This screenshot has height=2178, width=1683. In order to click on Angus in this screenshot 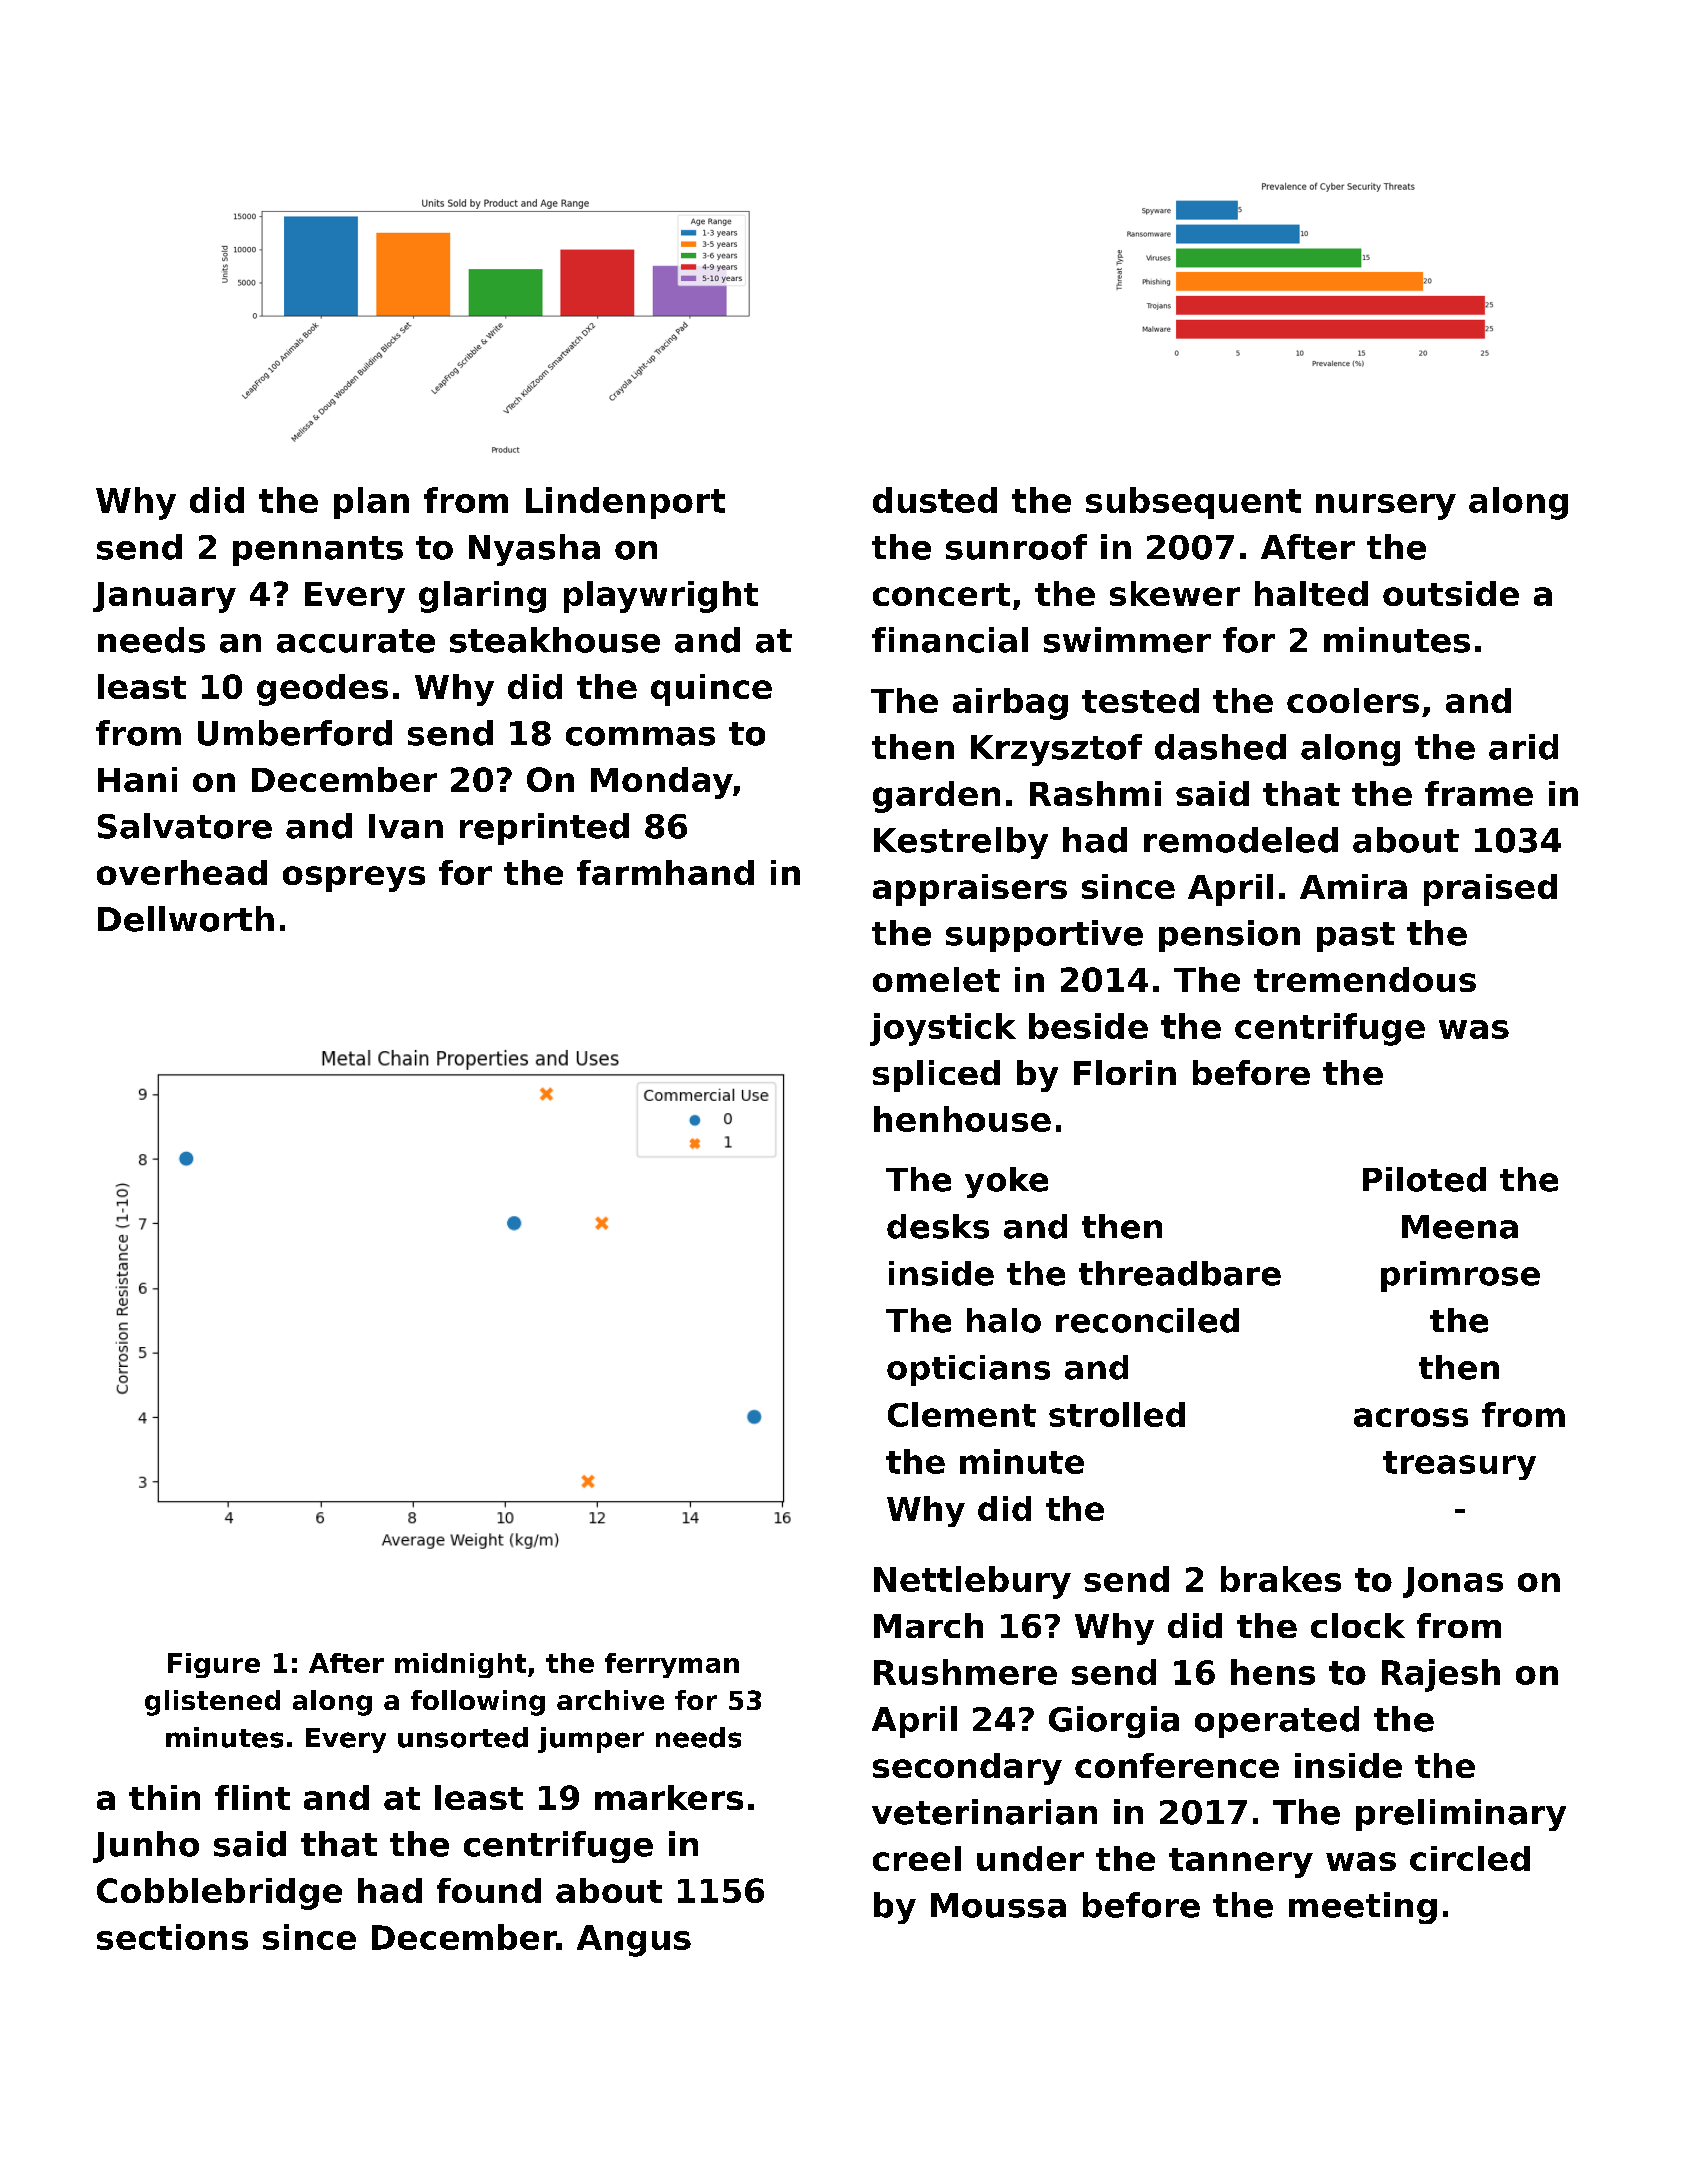, I will do `click(634, 1941)`.
